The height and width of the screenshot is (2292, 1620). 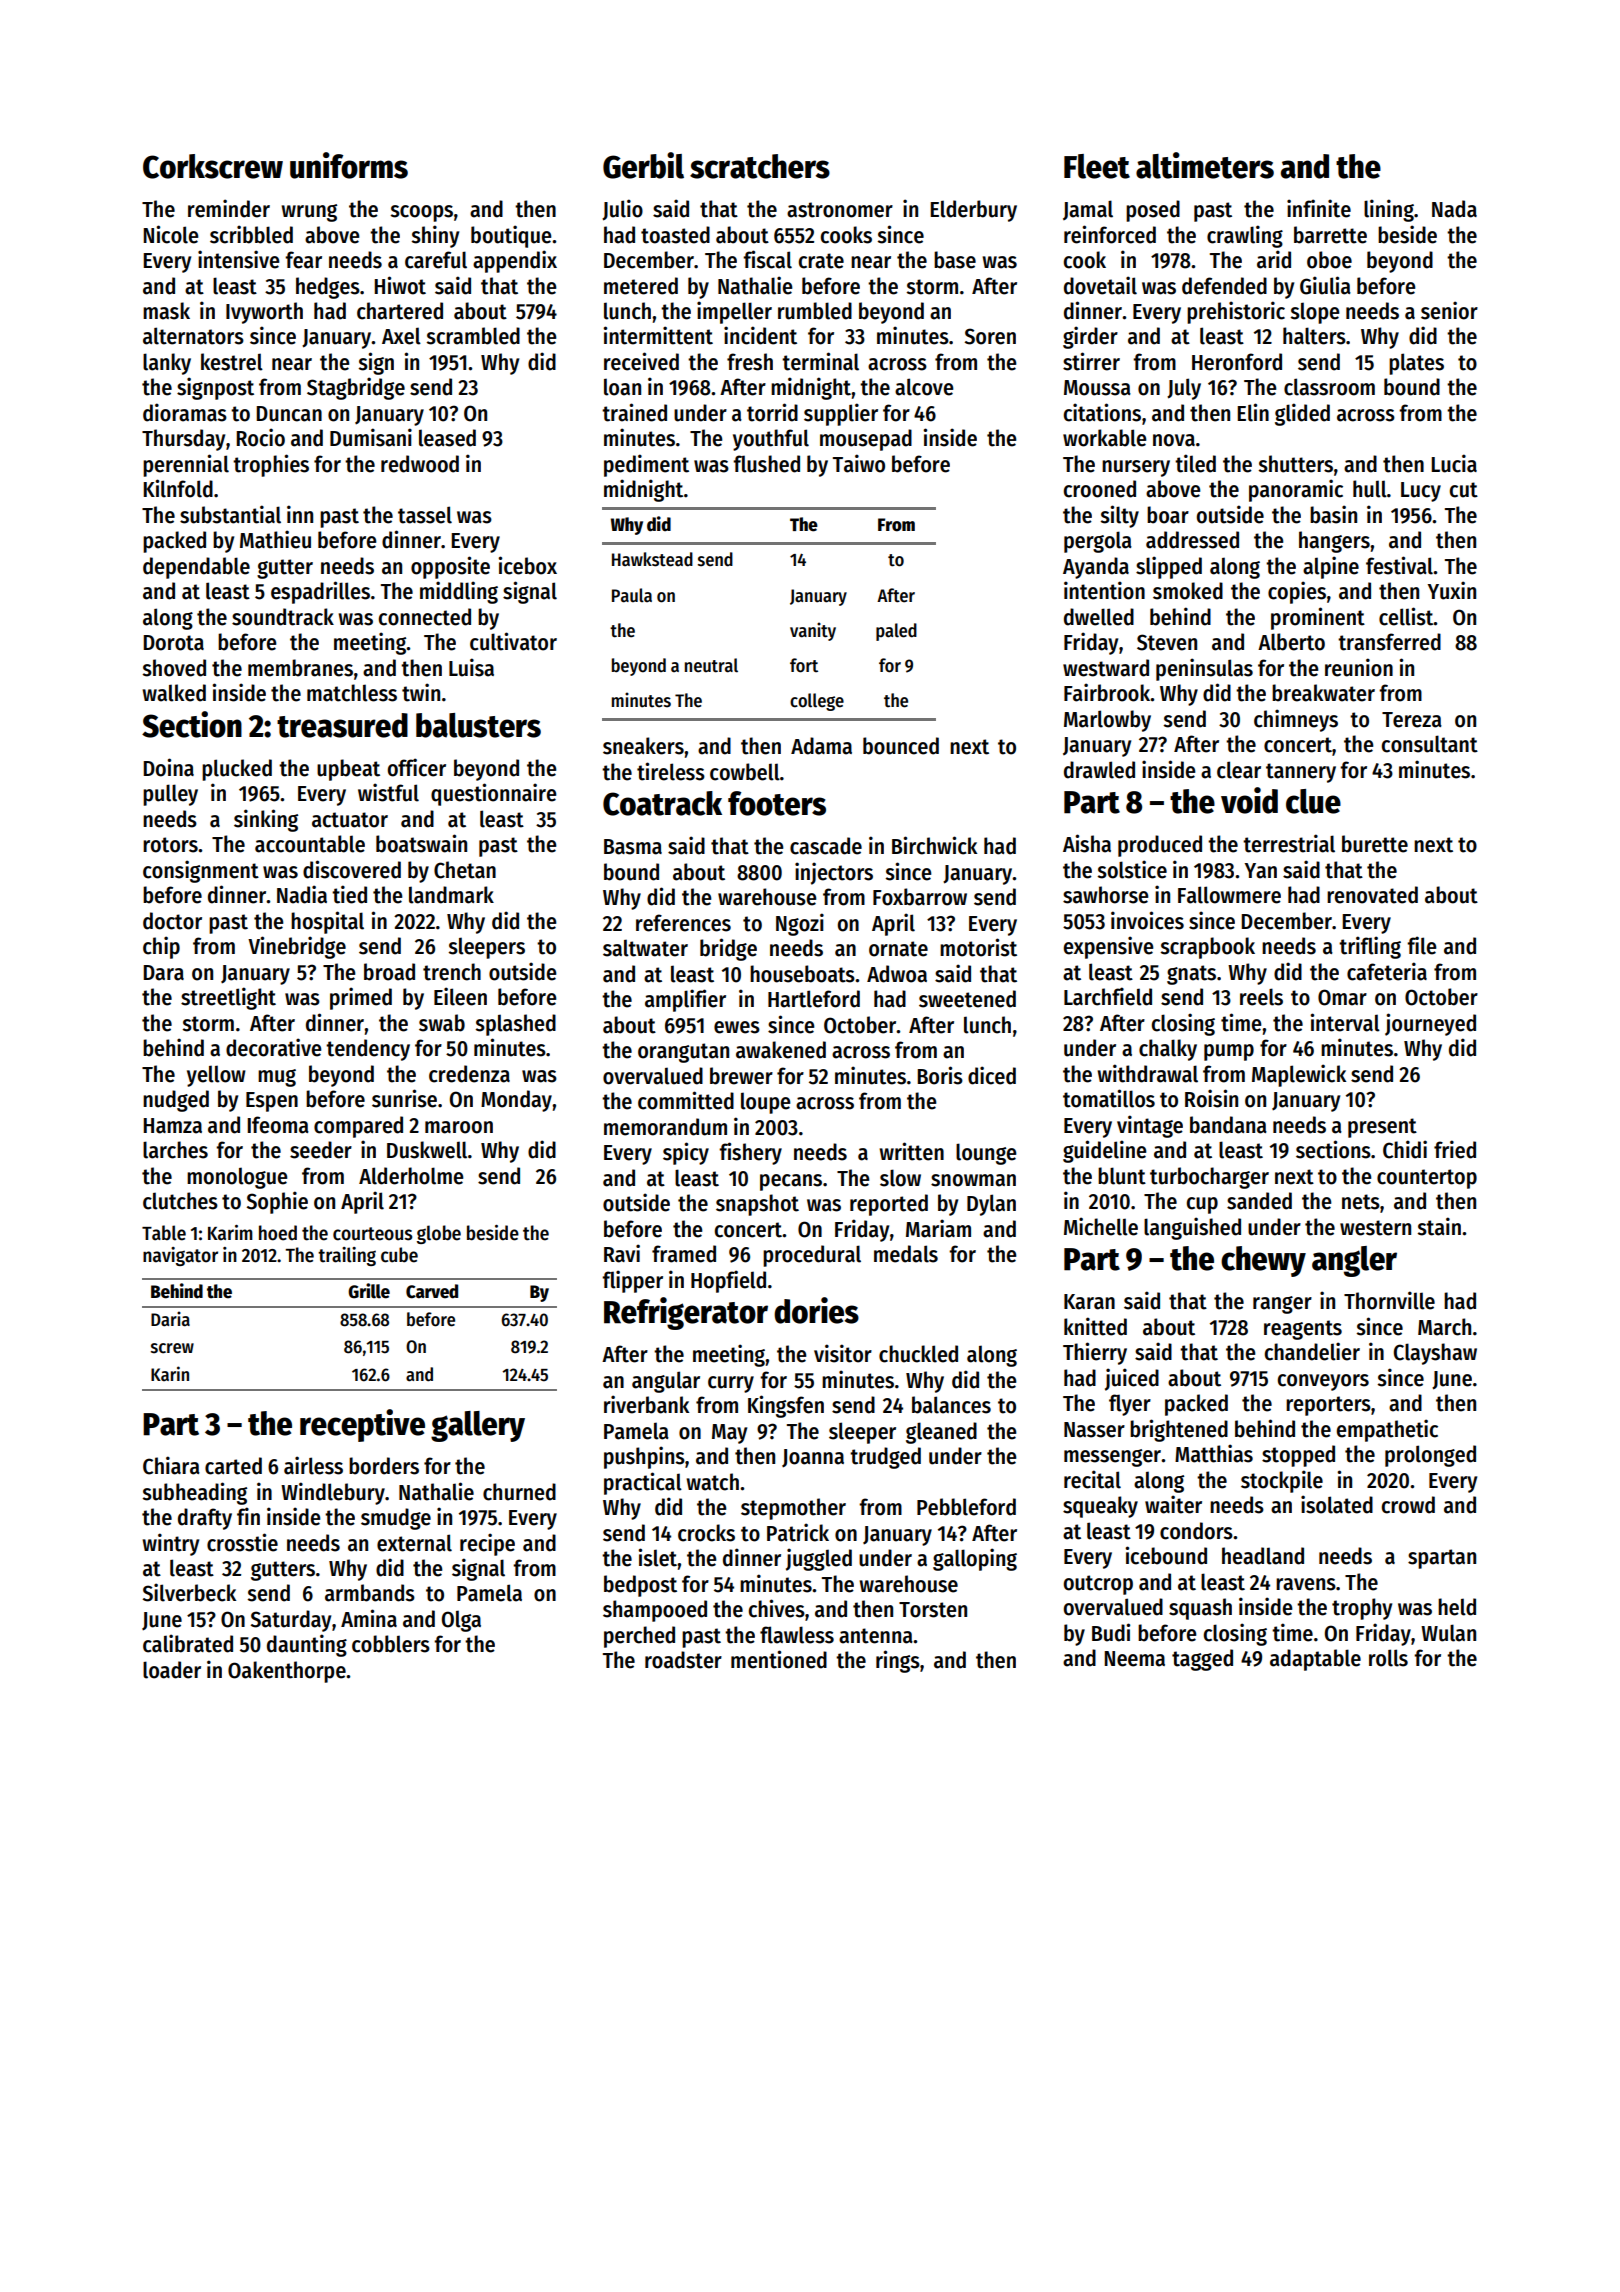 What do you see at coordinates (401, 336) in the screenshot?
I see `Axel` at bounding box center [401, 336].
